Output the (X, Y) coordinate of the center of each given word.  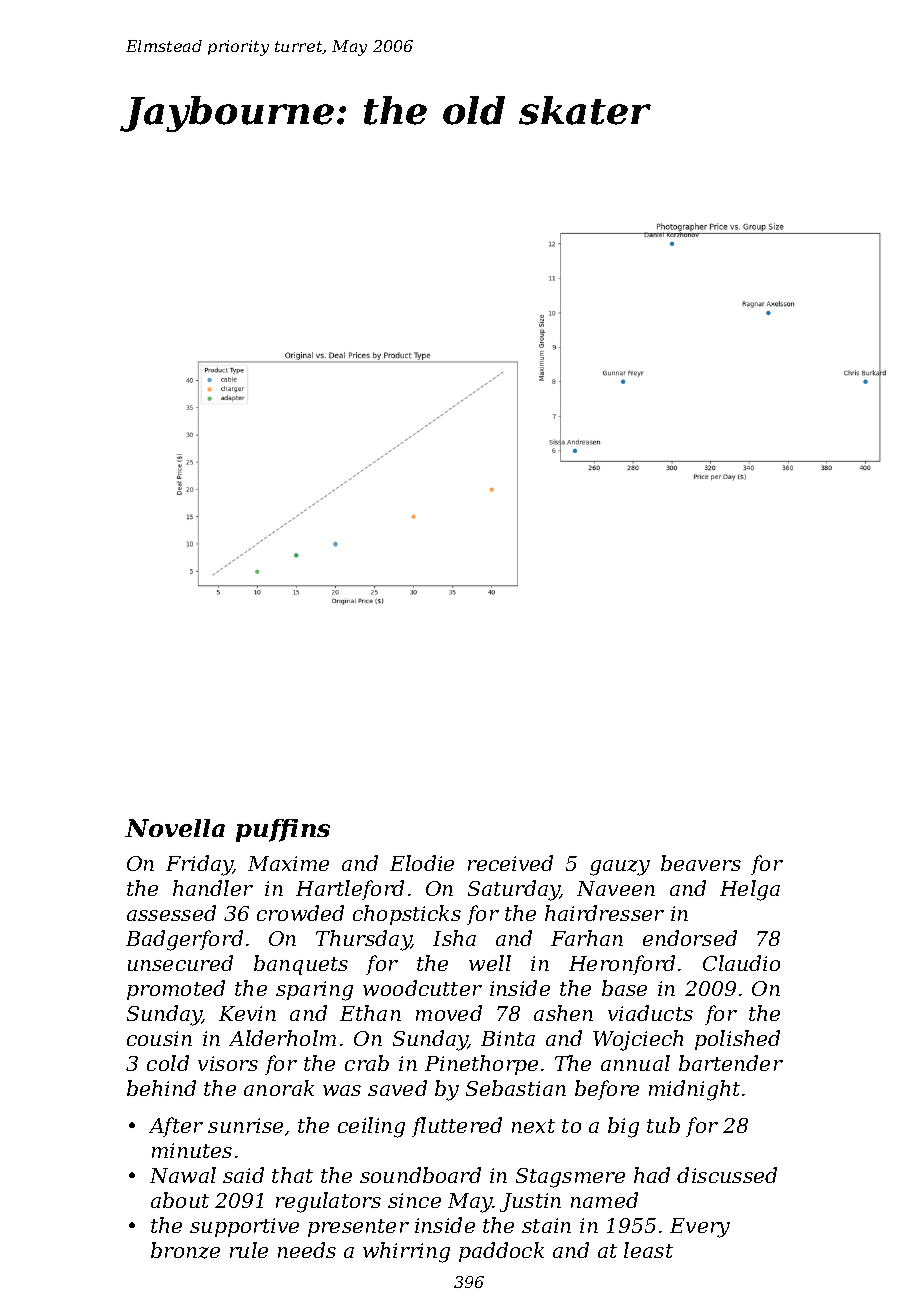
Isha (454, 938)
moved (449, 1013)
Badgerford (184, 940)
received (510, 863)
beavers (701, 863)
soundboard (420, 1175)
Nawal (183, 1175)
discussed (727, 1175)
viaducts (650, 1013)
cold (168, 1063)
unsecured (180, 963)
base (624, 988)
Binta (508, 1038)
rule (249, 1250)
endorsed (690, 938)
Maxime (288, 863)
